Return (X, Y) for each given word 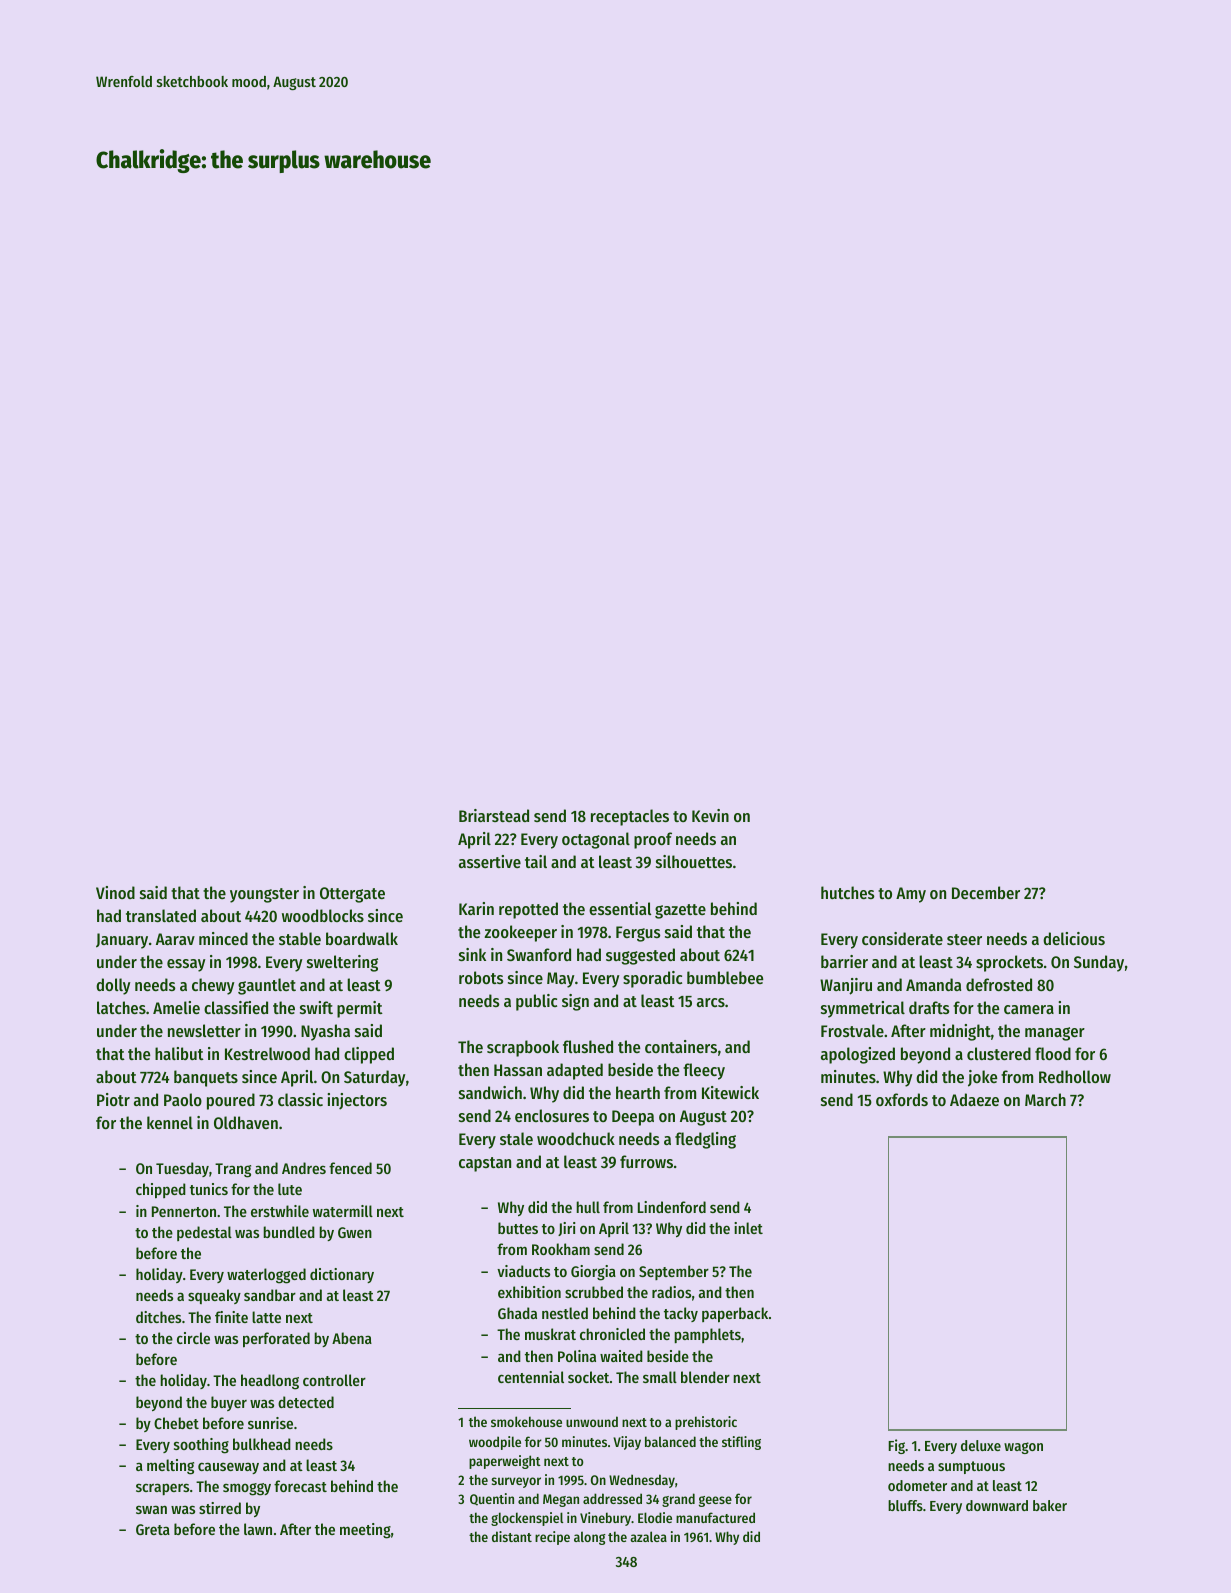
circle (193, 1338)
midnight (960, 1032)
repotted (528, 910)
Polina (577, 1356)
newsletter (204, 1030)
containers (681, 1046)
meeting (365, 1531)
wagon (1023, 1448)
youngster (264, 895)
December (986, 892)
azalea (649, 1536)
